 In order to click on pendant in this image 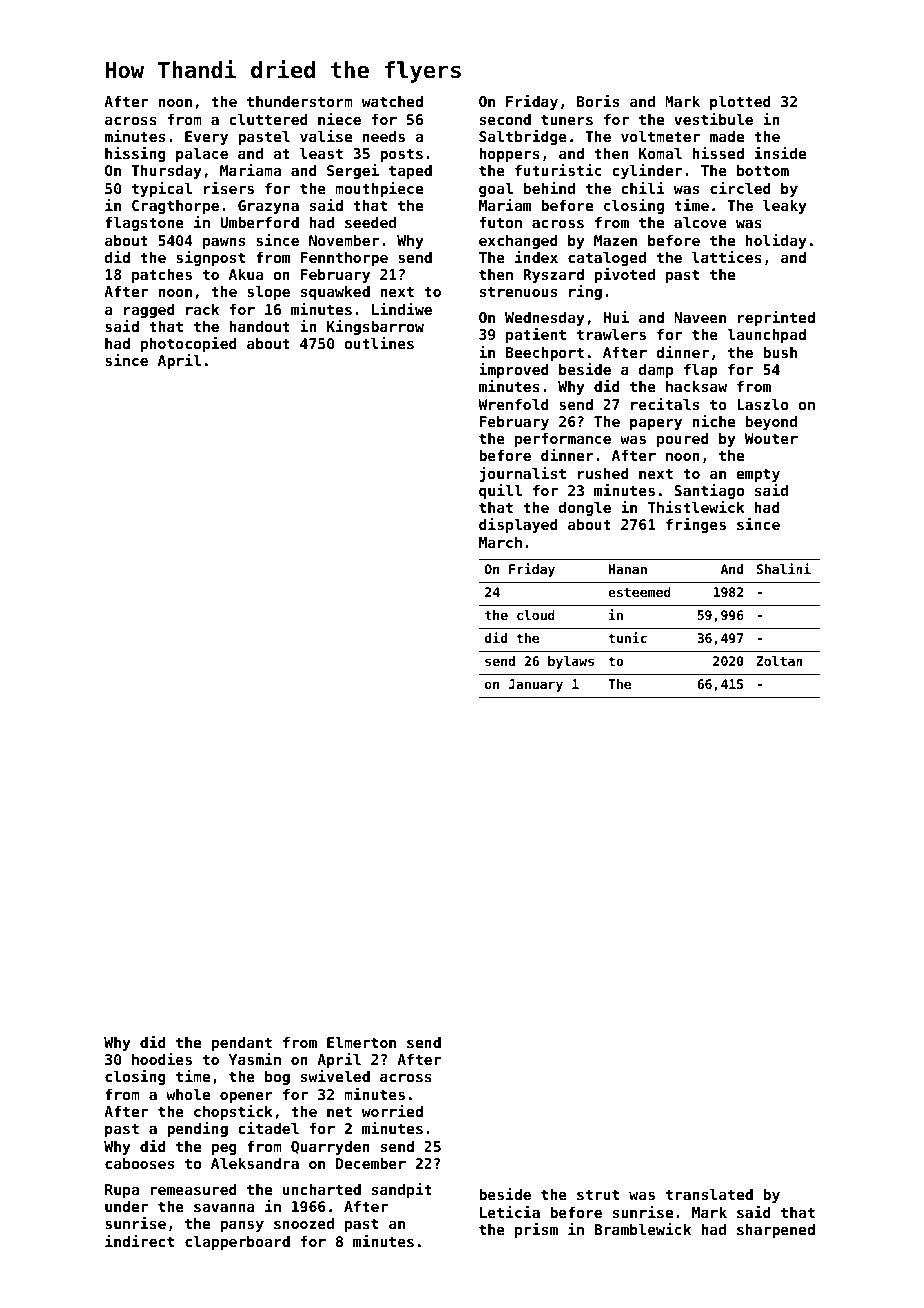, I will do `click(242, 1044)`.
